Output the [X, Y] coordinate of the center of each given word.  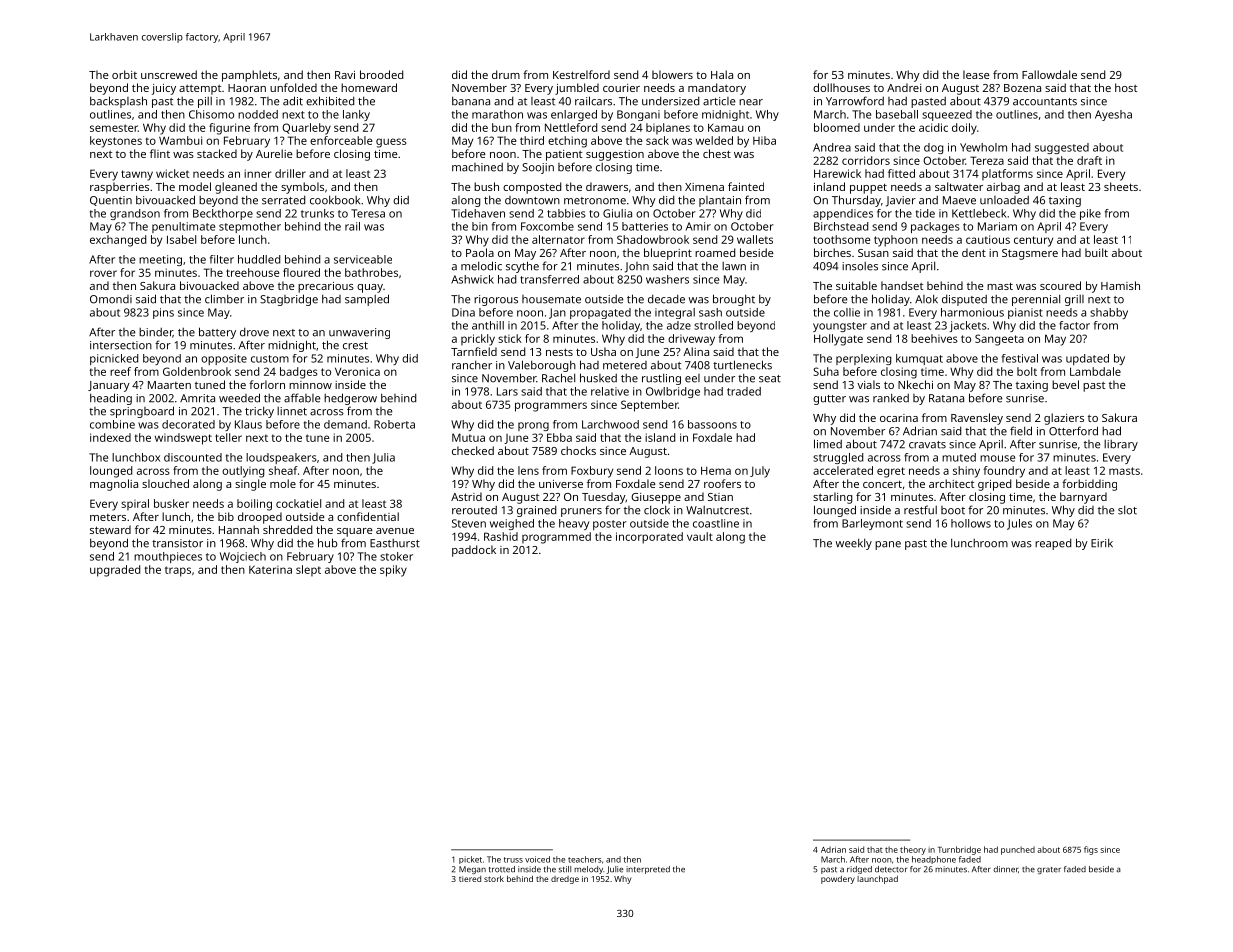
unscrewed [169, 74]
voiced [537, 859]
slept [308, 570]
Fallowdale [1049, 74]
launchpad [877, 879]
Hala [722, 74]
